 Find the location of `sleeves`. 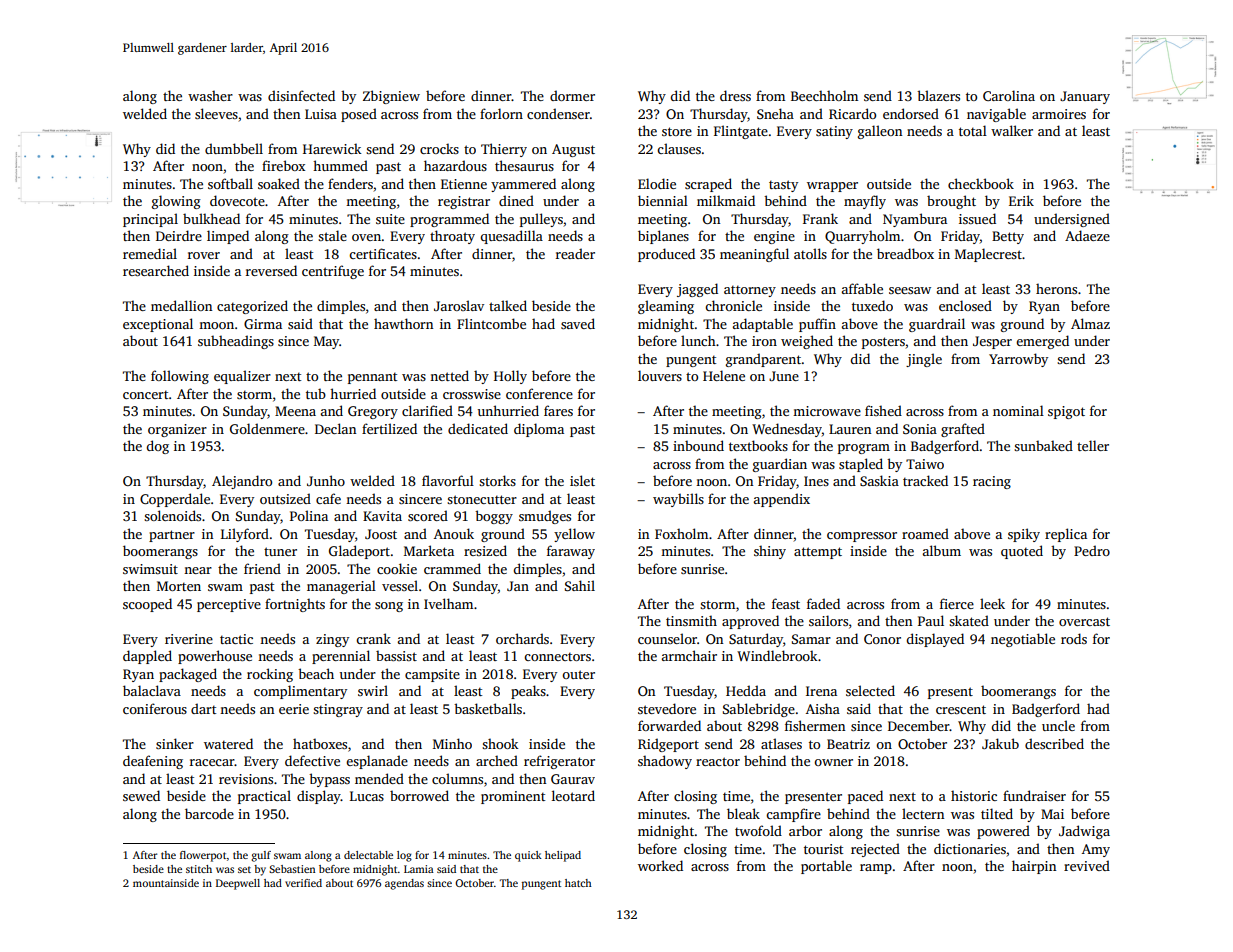

sleeves is located at coordinates (216, 113).
